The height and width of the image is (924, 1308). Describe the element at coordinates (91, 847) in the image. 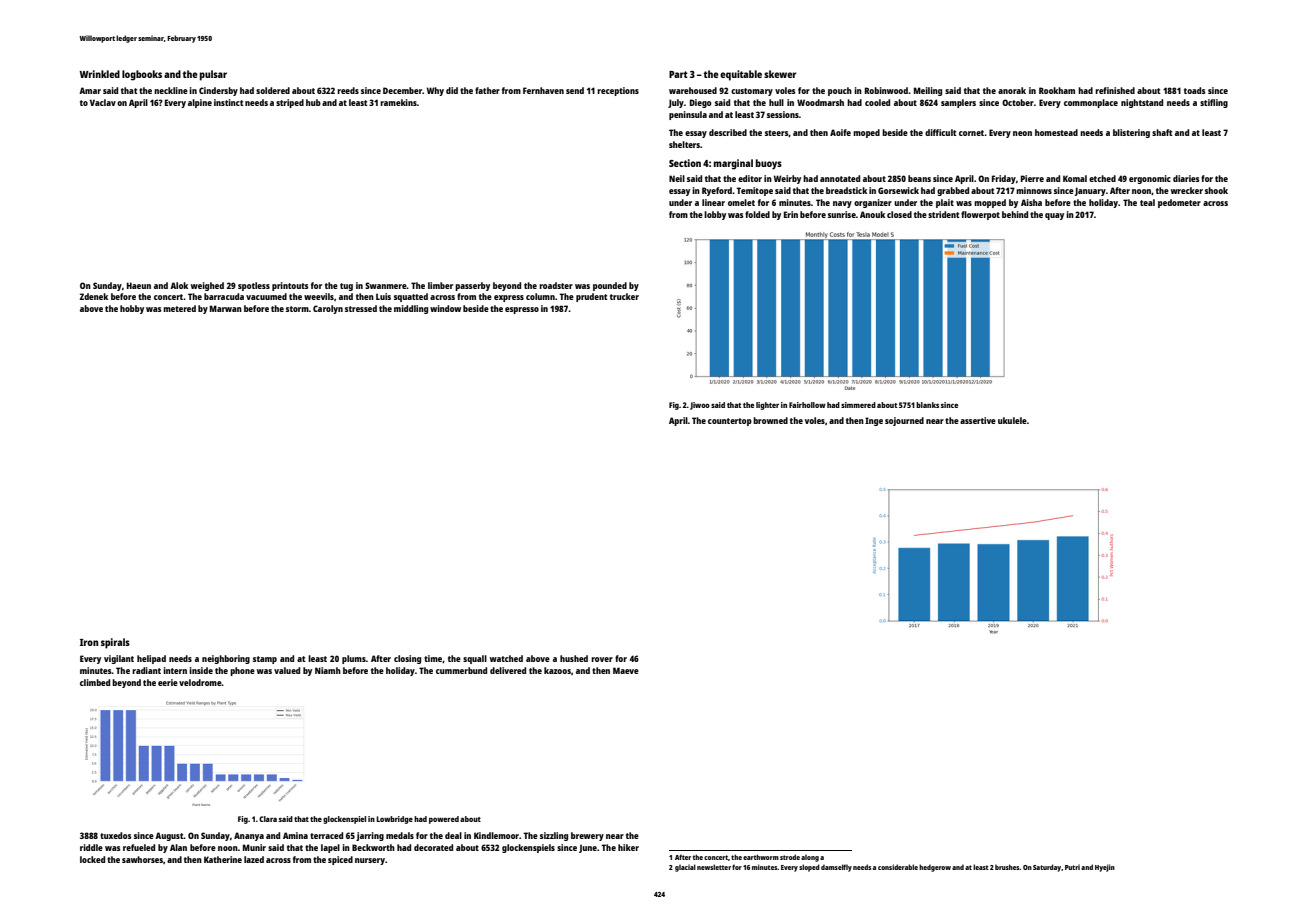

I see `riddle` at that location.
